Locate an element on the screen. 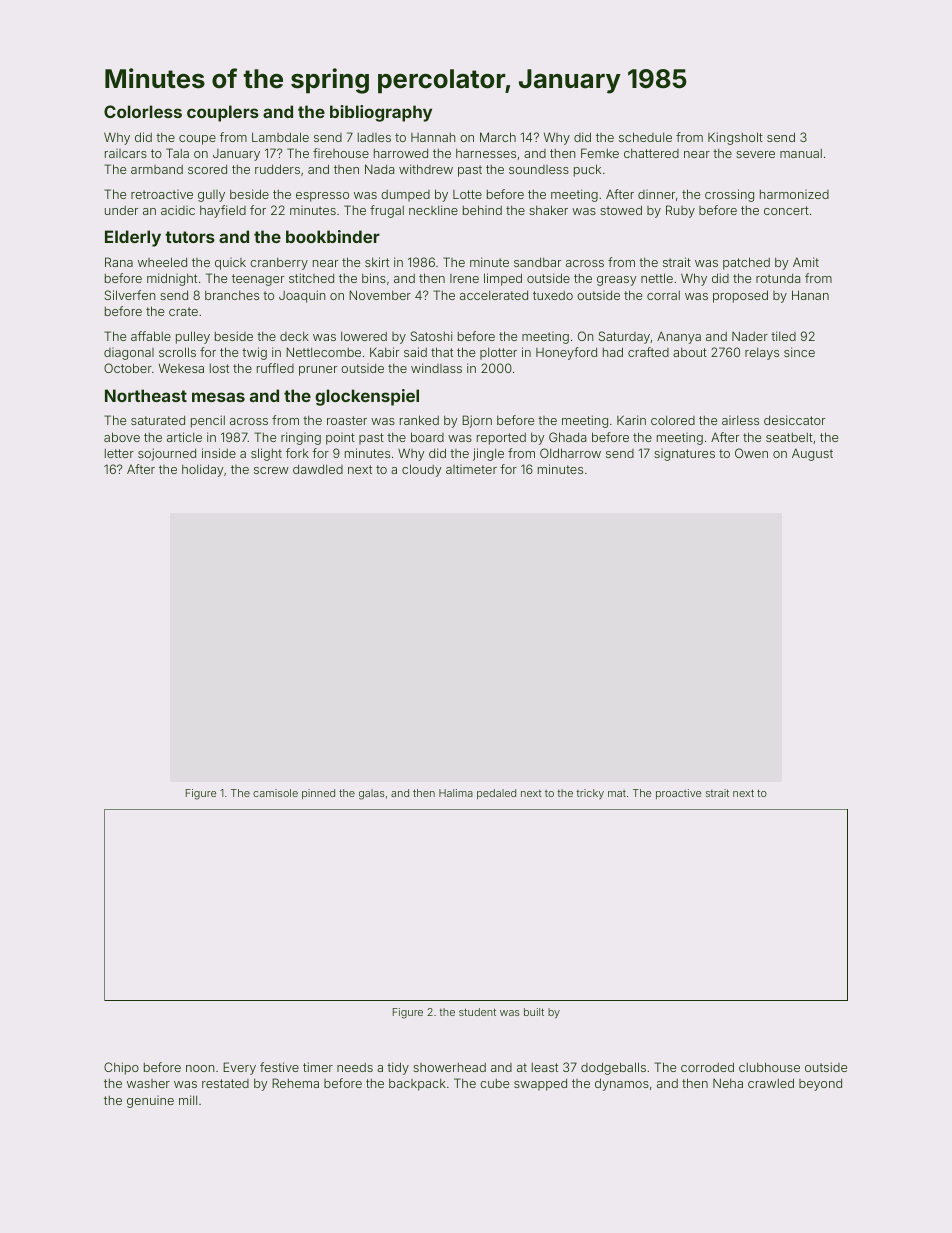  Chipo is located at coordinates (121, 1068).
